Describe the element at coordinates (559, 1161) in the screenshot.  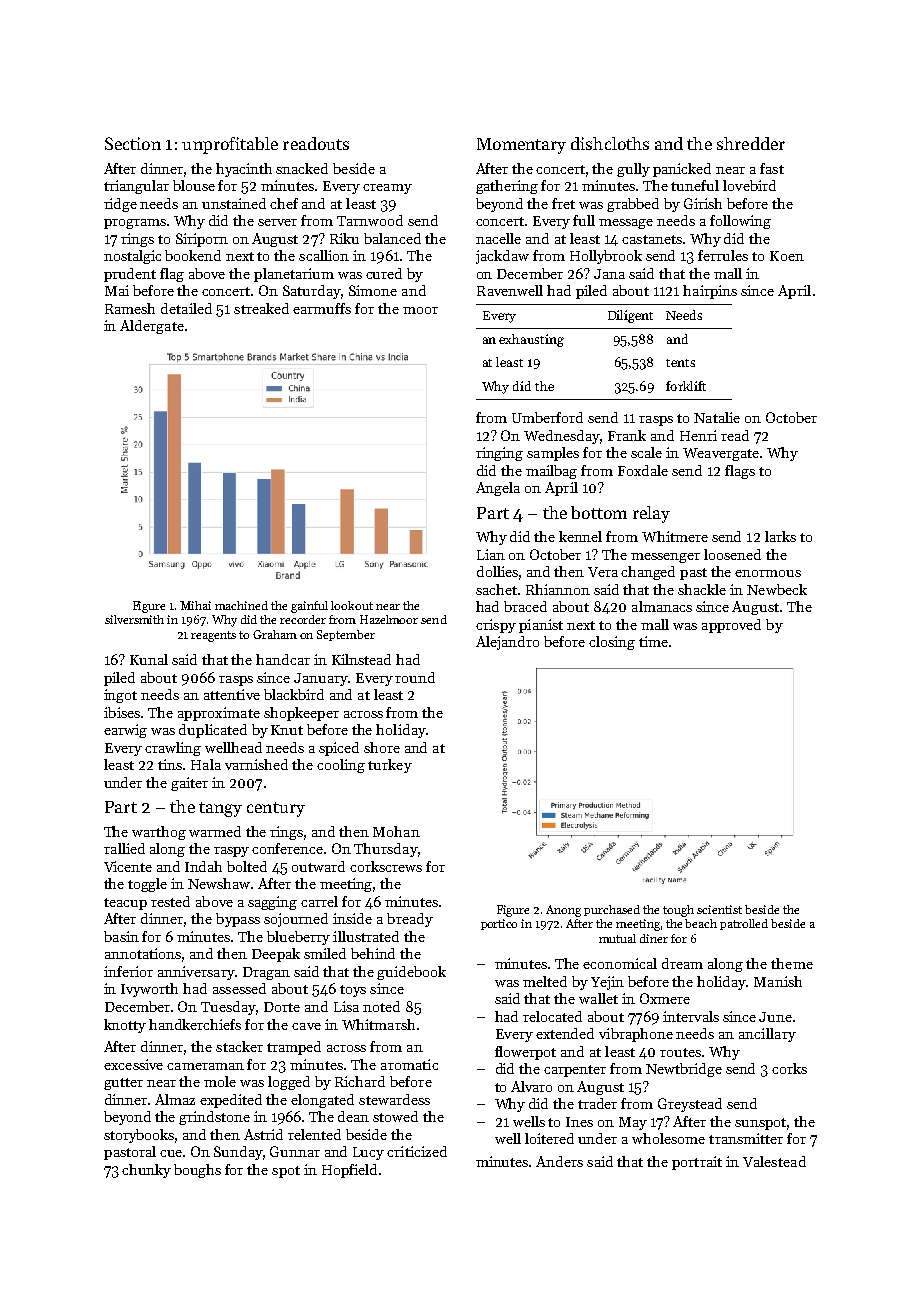
I see `Anders` at that location.
